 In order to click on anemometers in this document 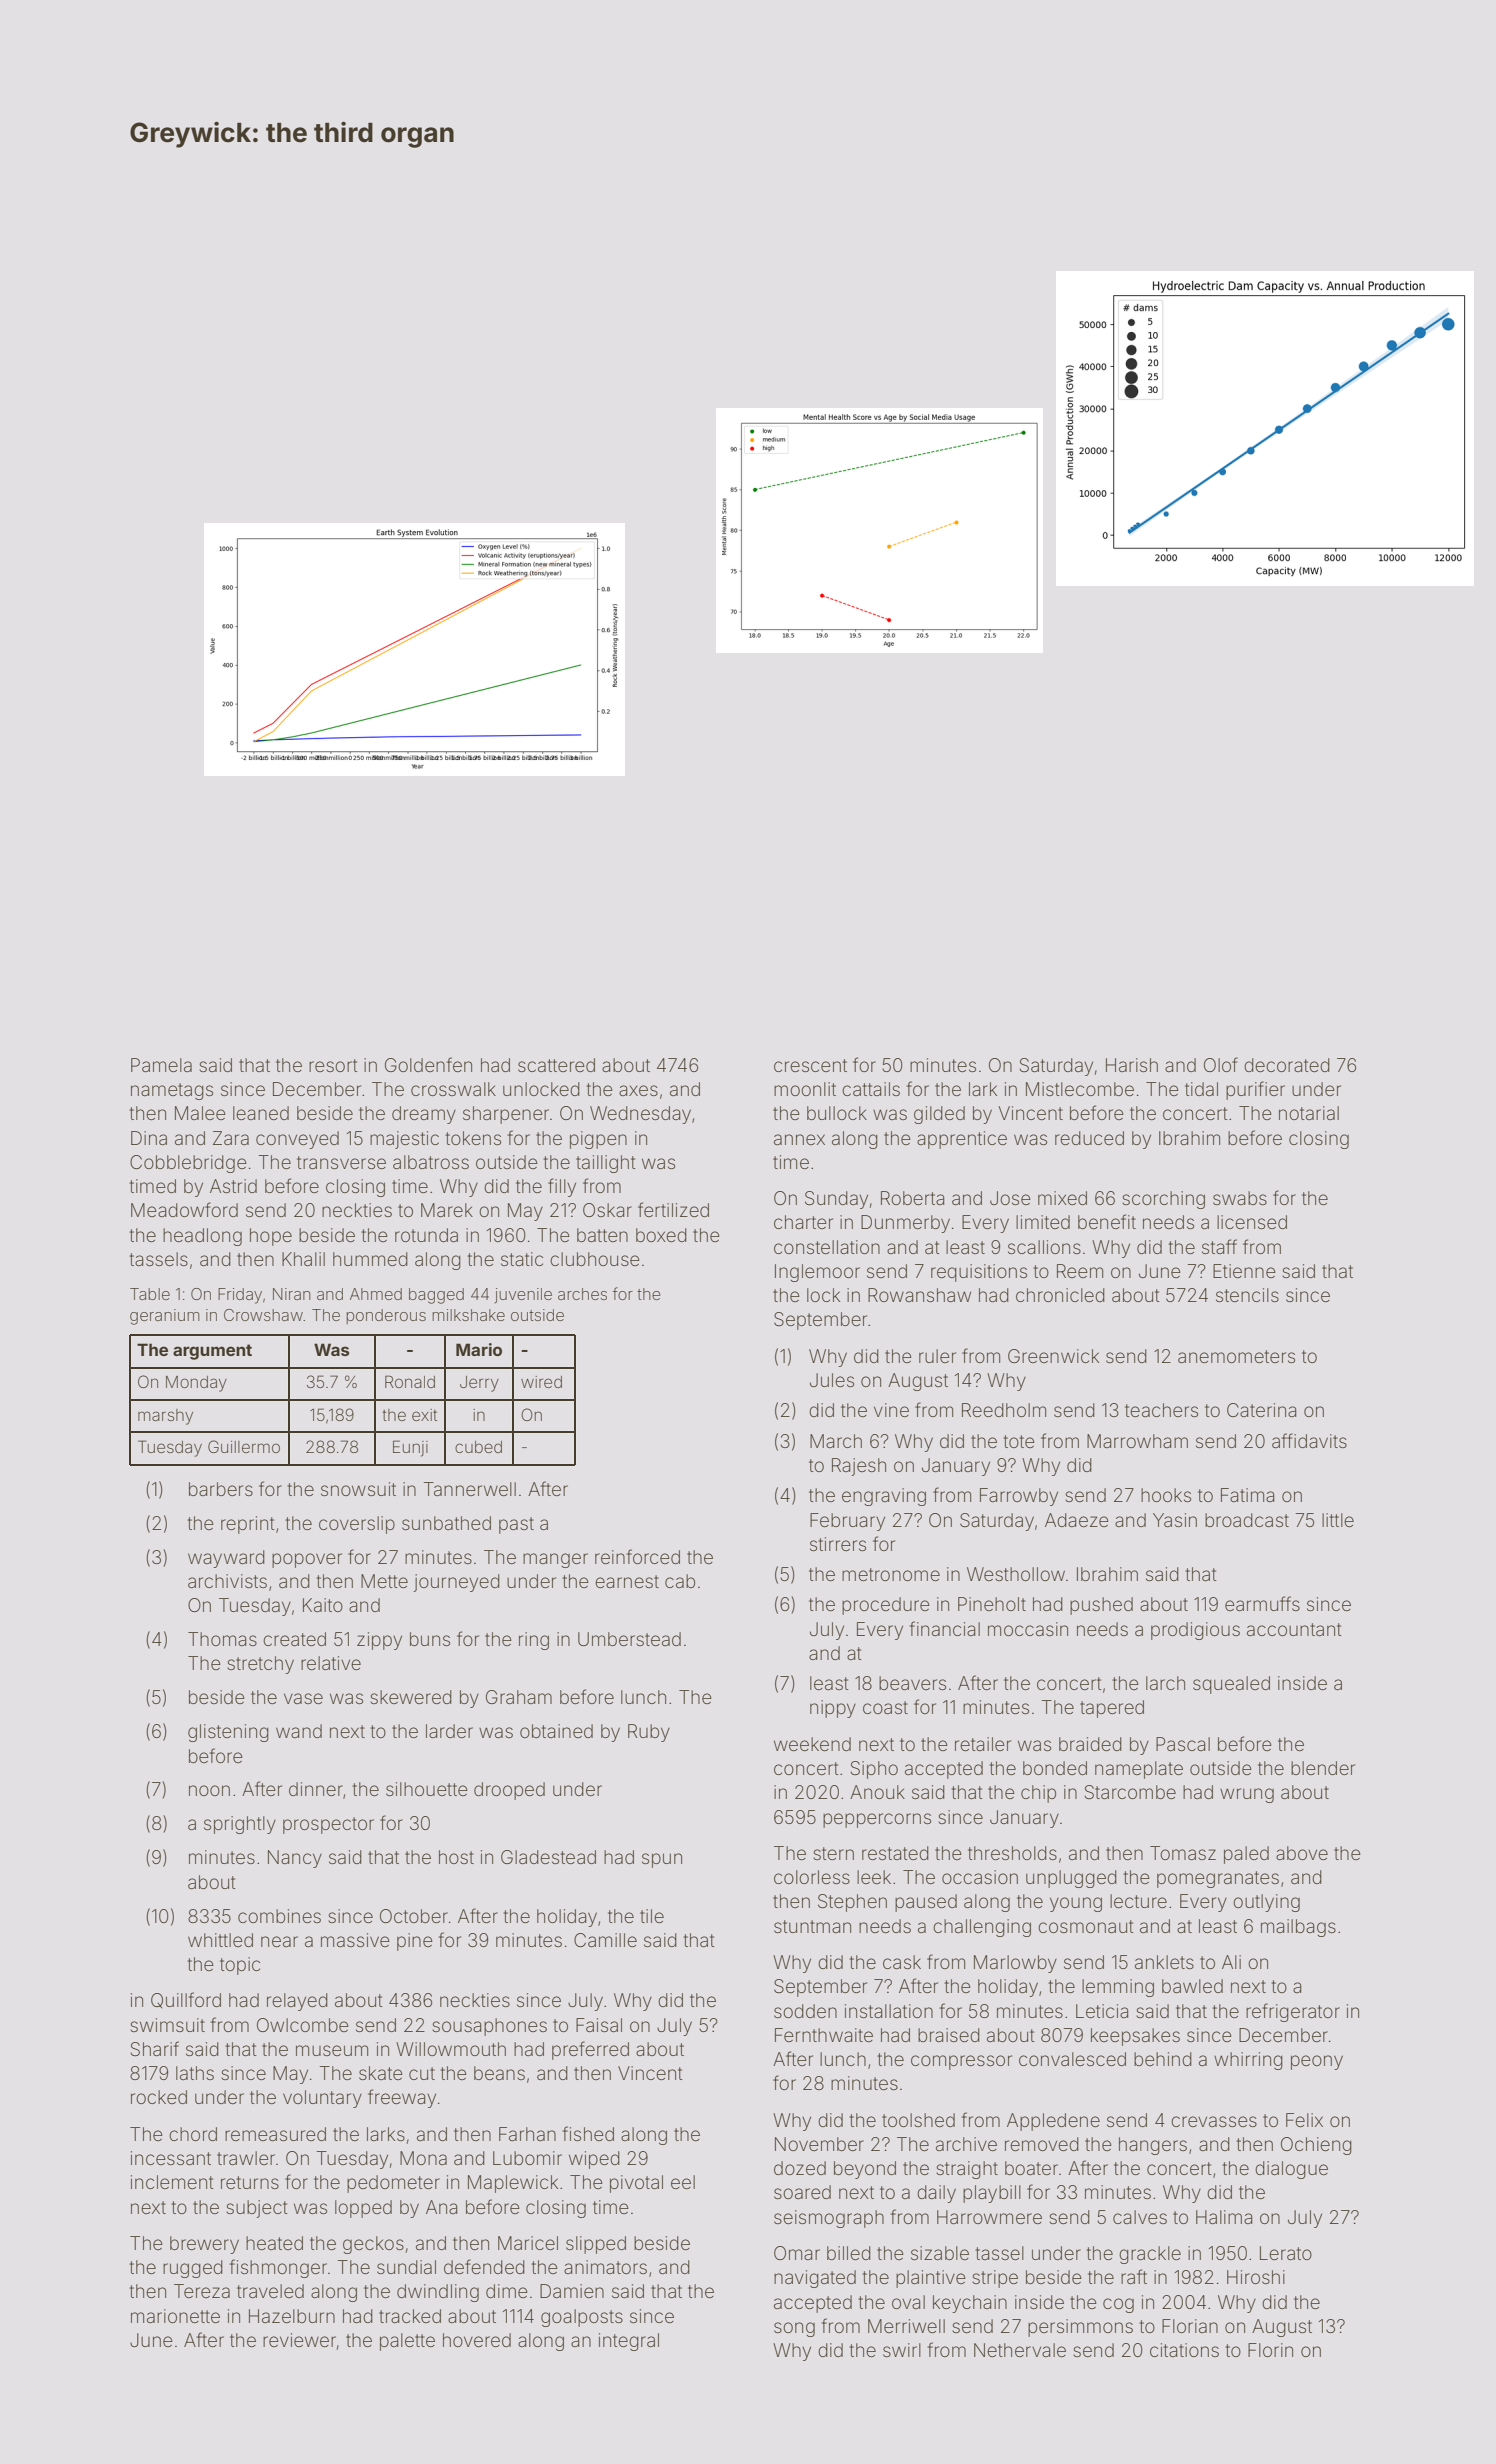, I will do `click(1236, 1356)`.
